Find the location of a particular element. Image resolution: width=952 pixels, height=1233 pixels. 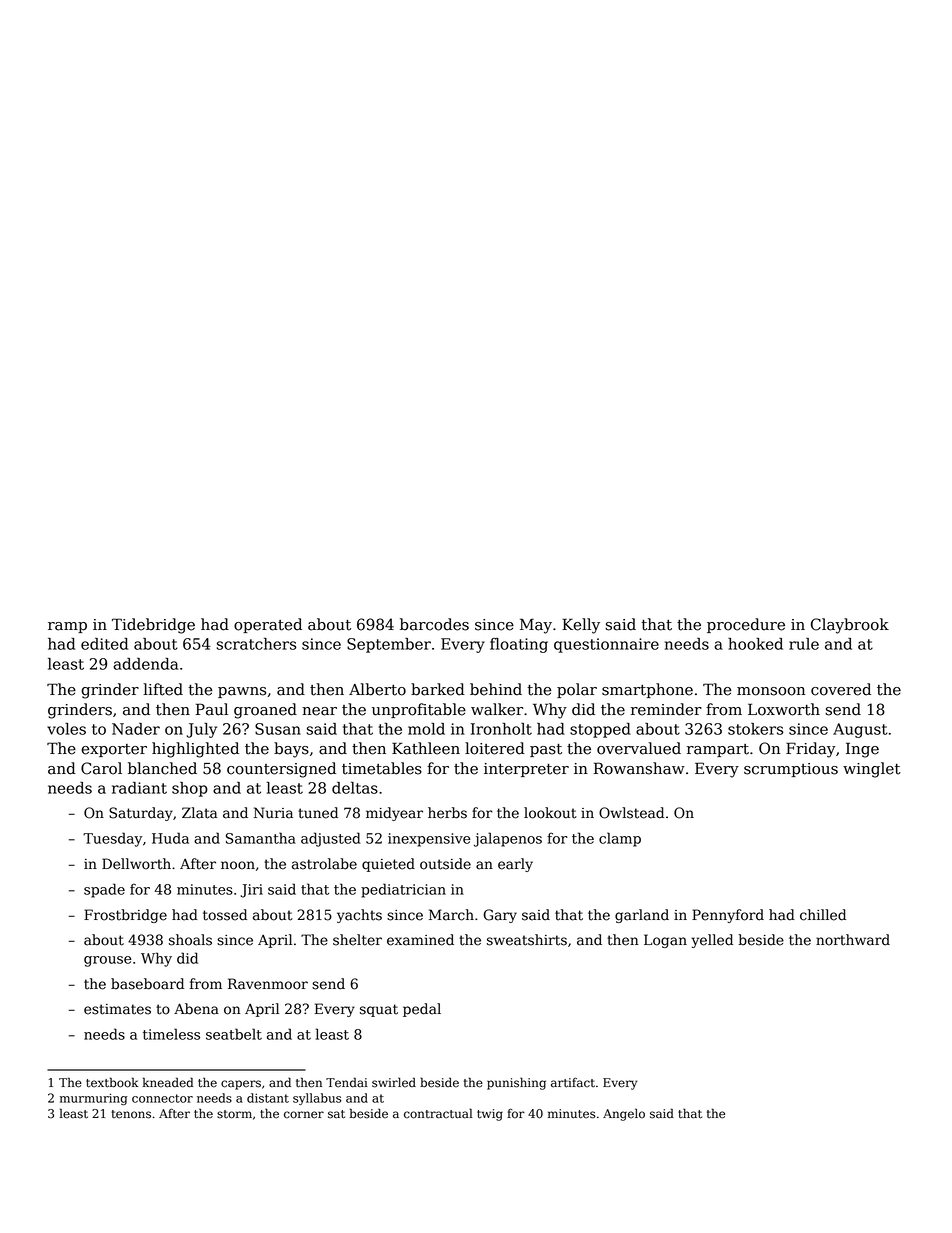

procedure is located at coordinates (746, 625).
